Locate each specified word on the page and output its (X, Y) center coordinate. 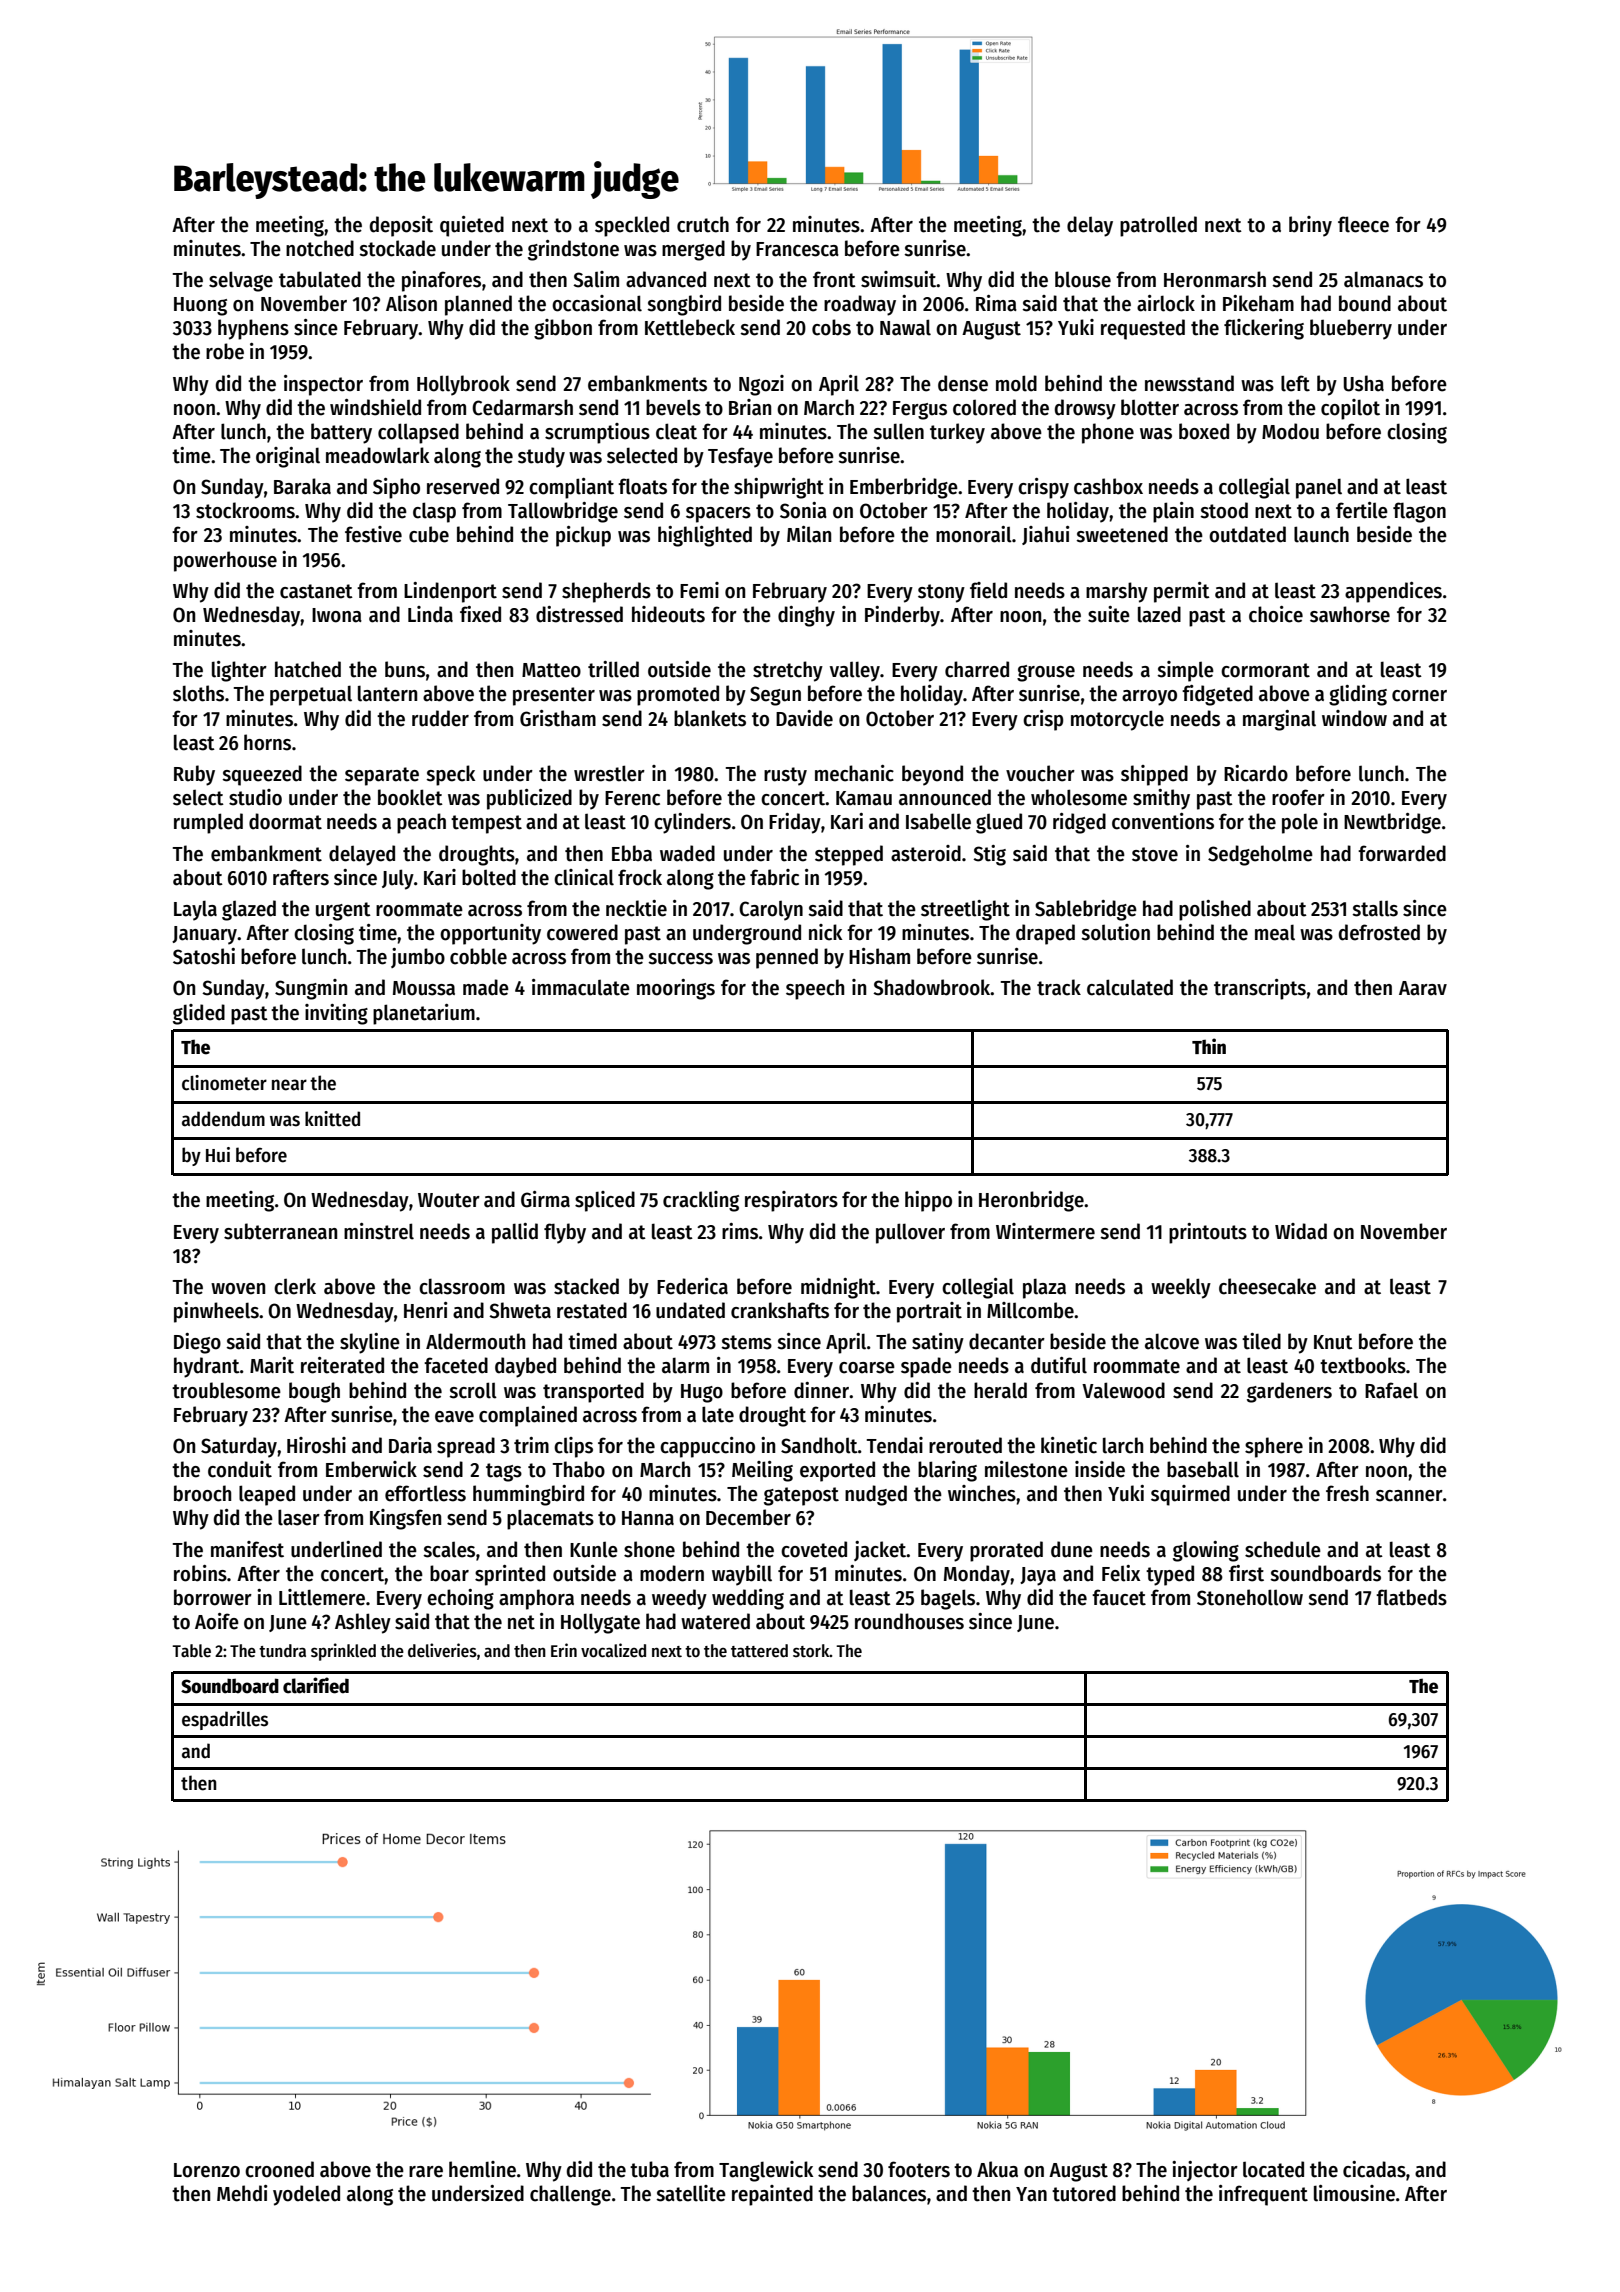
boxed (1204, 431)
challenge (570, 2195)
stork (811, 1651)
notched (320, 248)
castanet (316, 591)
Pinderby (902, 616)
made (486, 987)
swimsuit (899, 279)
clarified (316, 1685)
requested (1143, 329)
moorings (676, 989)
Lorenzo (207, 2170)
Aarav (1423, 988)
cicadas (1374, 2169)
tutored (1084, 2193)
